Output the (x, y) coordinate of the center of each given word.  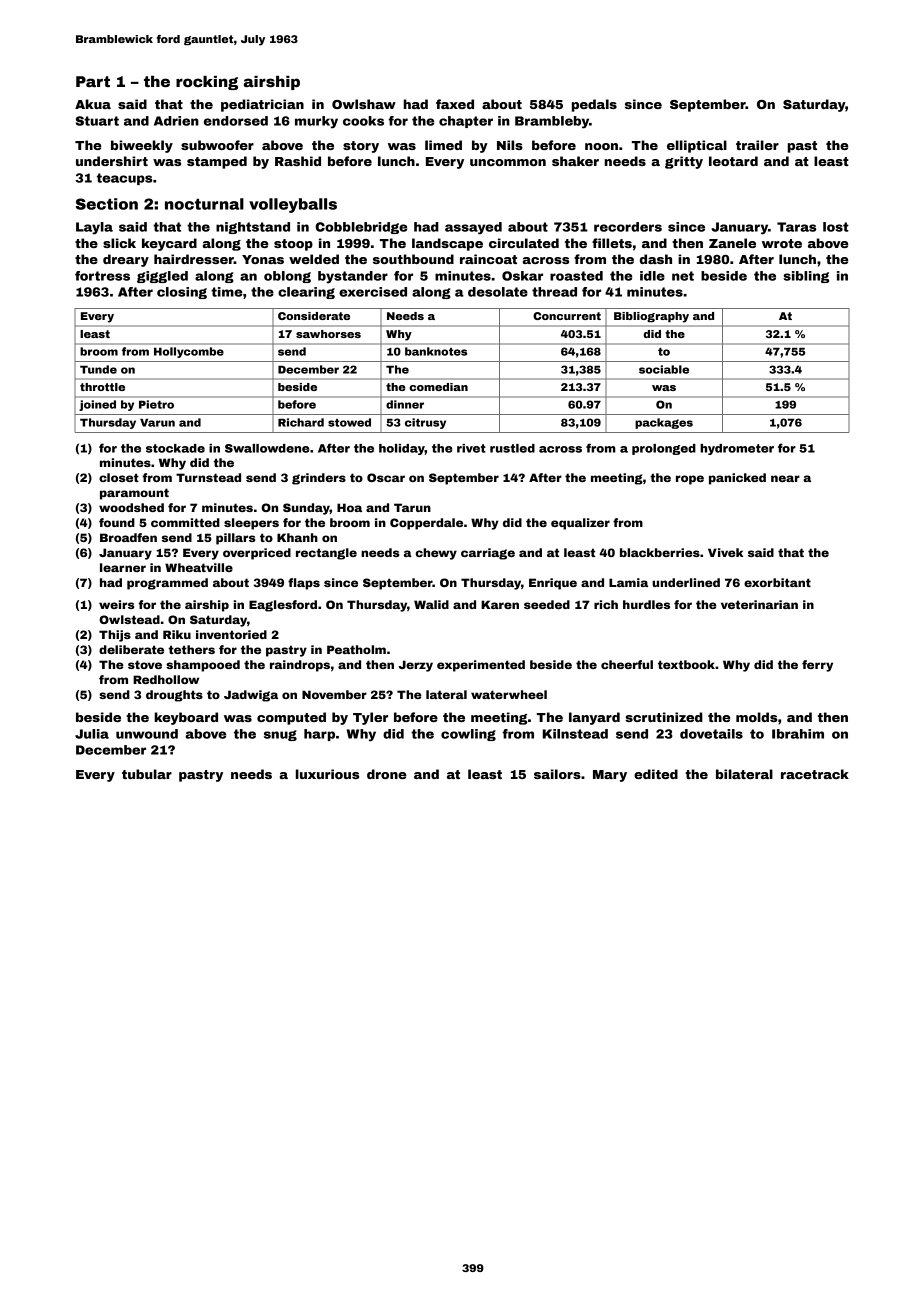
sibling (806, 277)
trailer (757, 145)
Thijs (115, 636)
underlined (686, 582)
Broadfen (128, 537)
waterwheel (509, 694)
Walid (431, 604)
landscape (447, 244)
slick (119, 243)
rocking (207, 83)
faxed (455, 104)
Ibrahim (798, 734)
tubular (147, 774)
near (785, 478)
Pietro (156, 404)
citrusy (425, 423)
